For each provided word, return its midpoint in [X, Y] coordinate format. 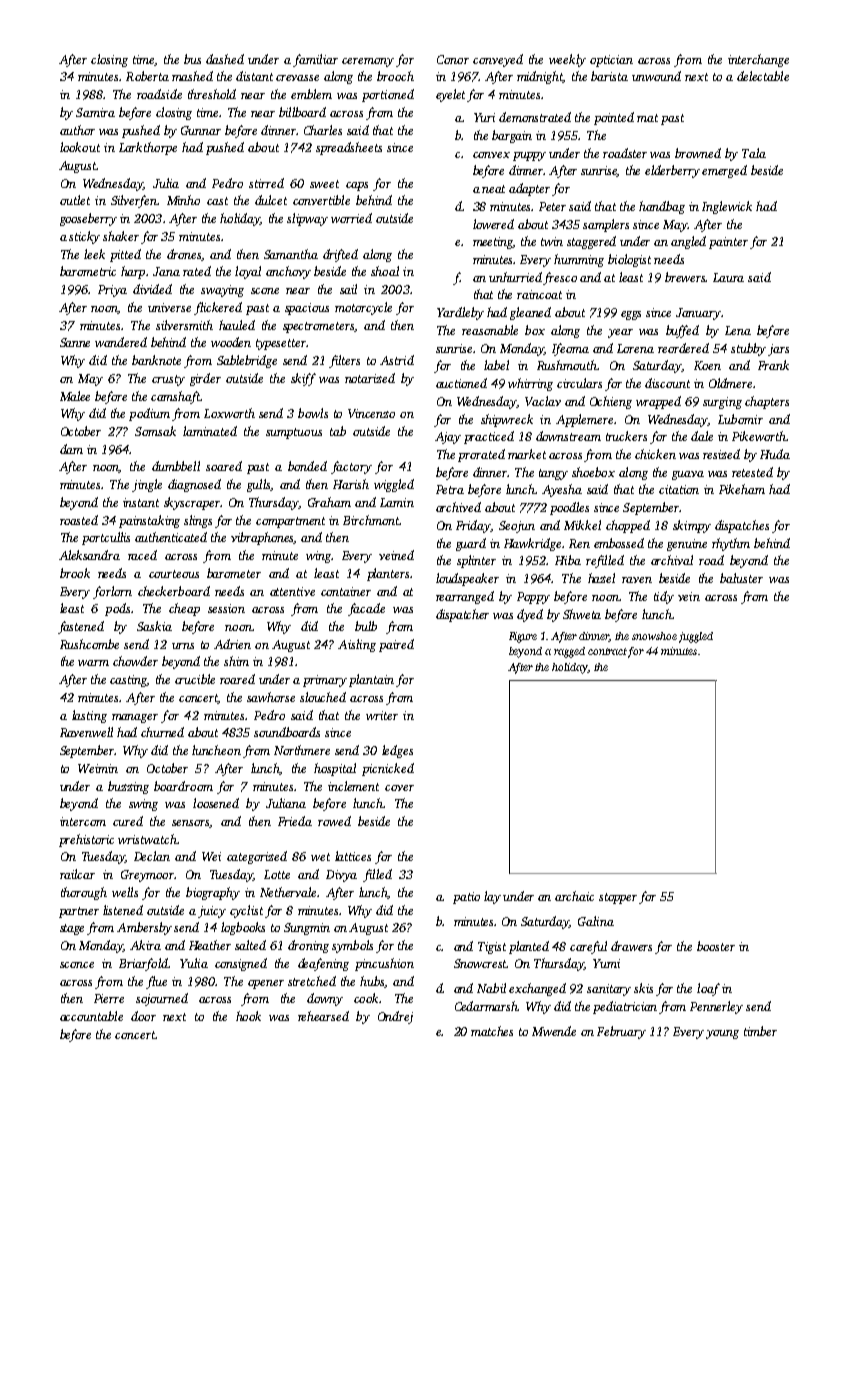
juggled [696, 637]
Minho [183, 200]
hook [248, 1016]
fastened [81, 627]
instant [141, 502]
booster [716, 946]
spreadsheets [349, 148]
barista [609, 76]
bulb [366, 626]
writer [382, 715]
